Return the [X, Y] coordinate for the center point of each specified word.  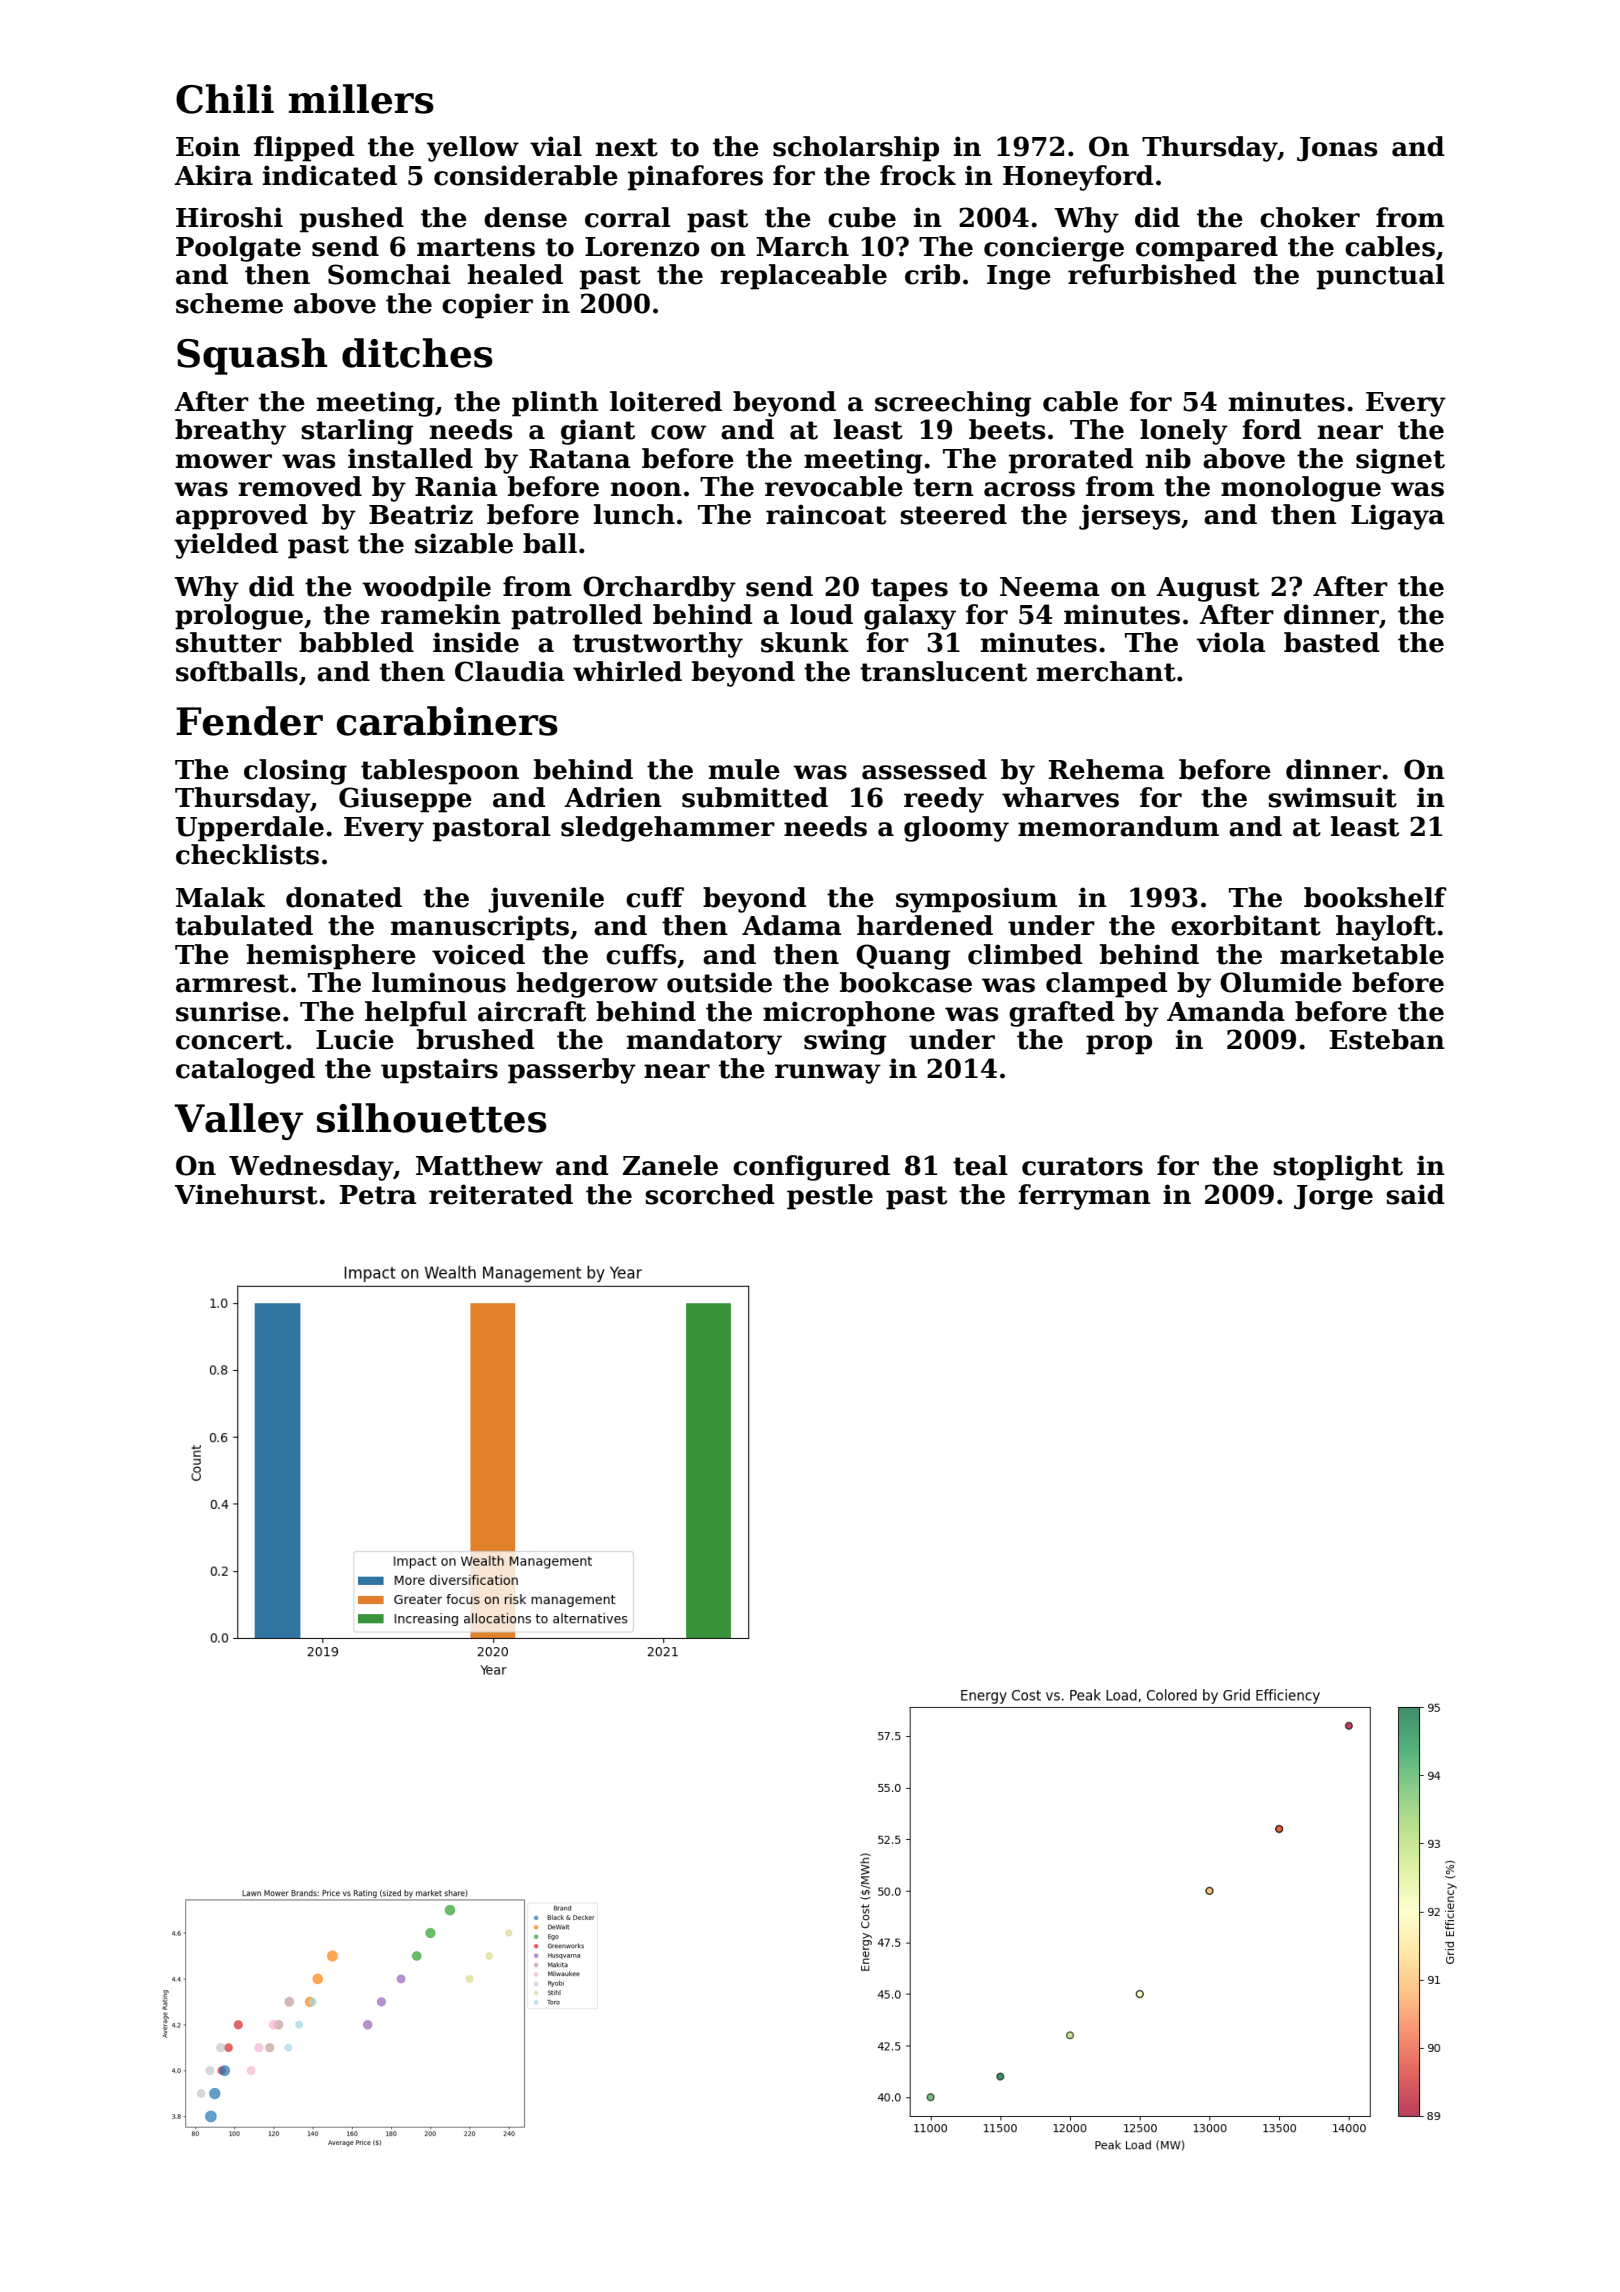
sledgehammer [668, 829]
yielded [226, 546]
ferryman [1084, 1197]
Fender [249, 721]
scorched [709, 1194]
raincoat [826, 514]
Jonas [1337, 149]
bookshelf [1375, 897]
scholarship [856, 149]
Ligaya [1398, 517]
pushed [352, 220]
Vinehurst [246, 1194]
